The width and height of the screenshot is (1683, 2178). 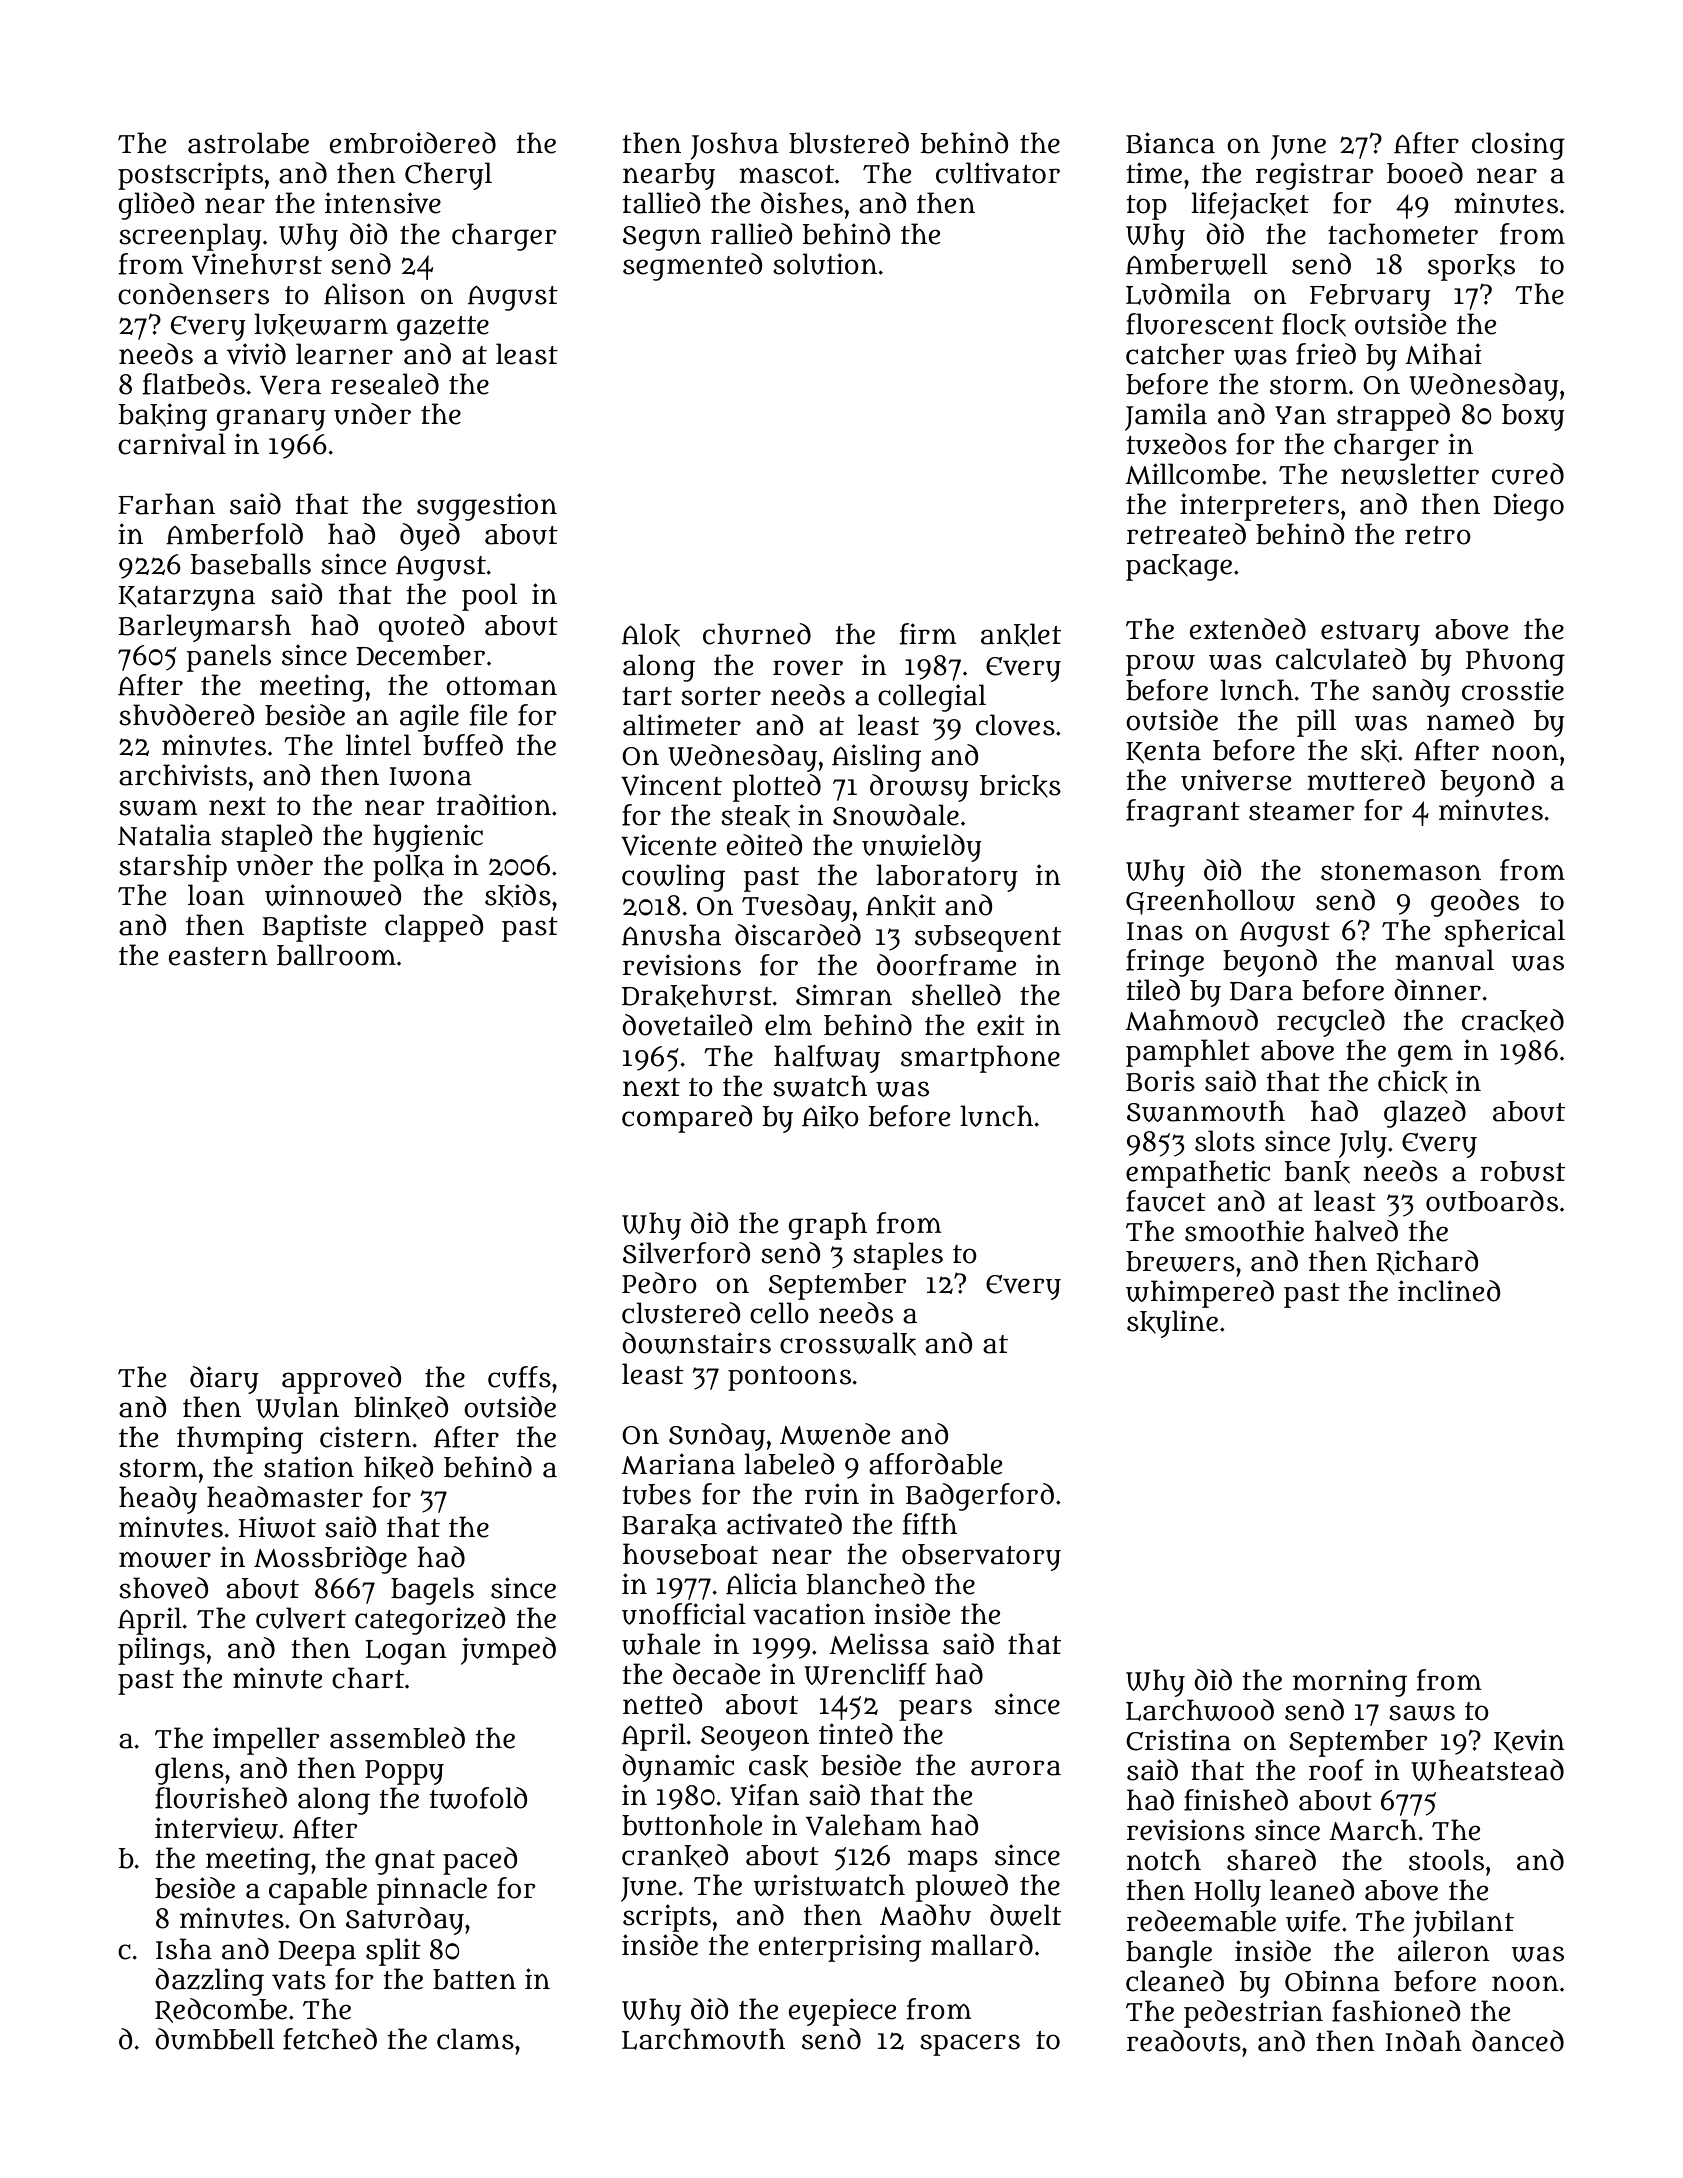 I want to click on Vinehurst, so click(x=257, y=264).
